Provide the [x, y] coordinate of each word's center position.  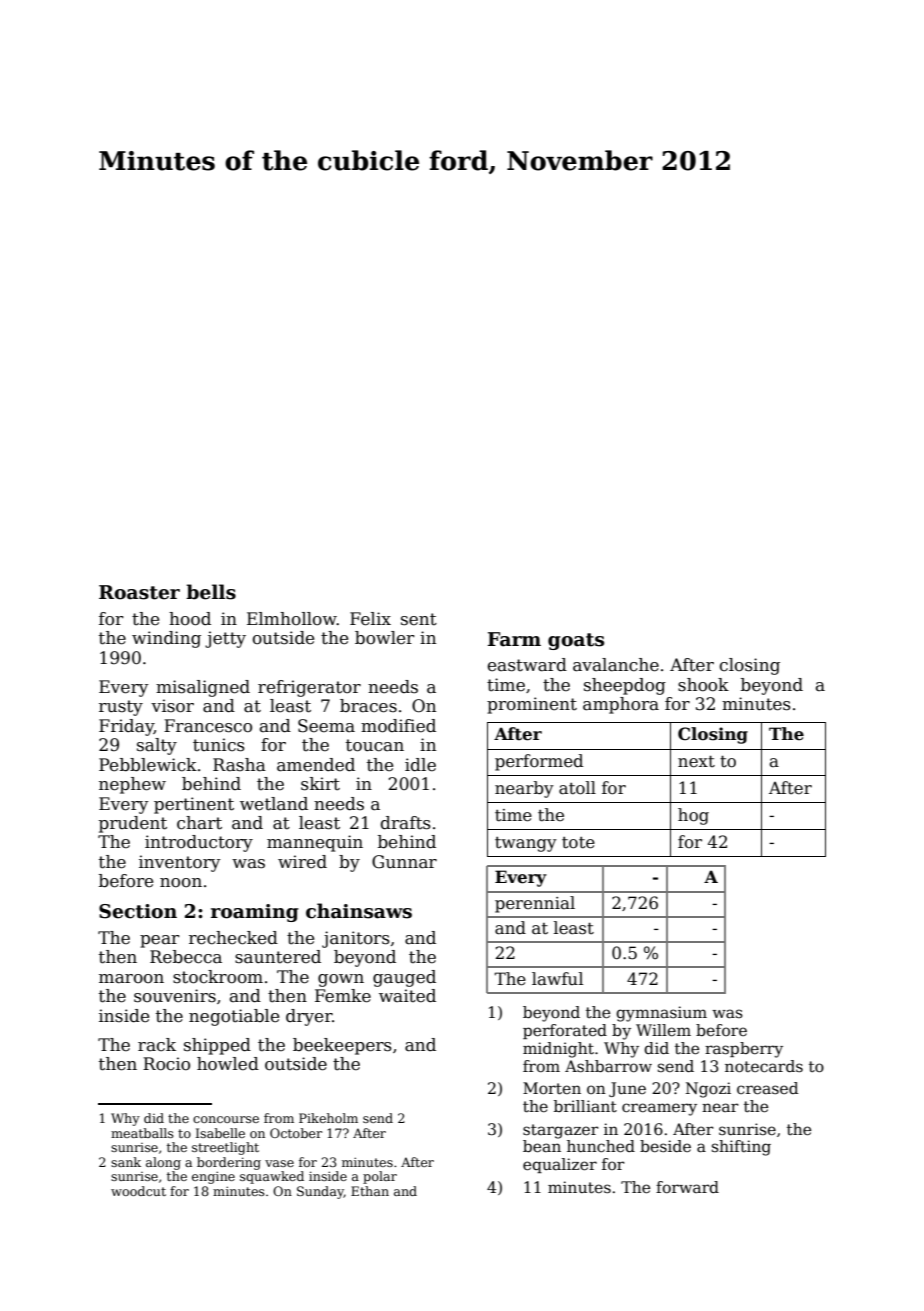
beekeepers [342, 1046]
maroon [131, 979]
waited [407, 996]
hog [693, 816]
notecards [764, 1066]
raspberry [744, 1050]
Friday [126, 727]
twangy [526, 844]
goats [576, 641]
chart [199, 823]
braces [368, 706]
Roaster [139, 592]
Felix [370, 619]
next [696, 762]
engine [213, 1177]
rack [157, 1045]
